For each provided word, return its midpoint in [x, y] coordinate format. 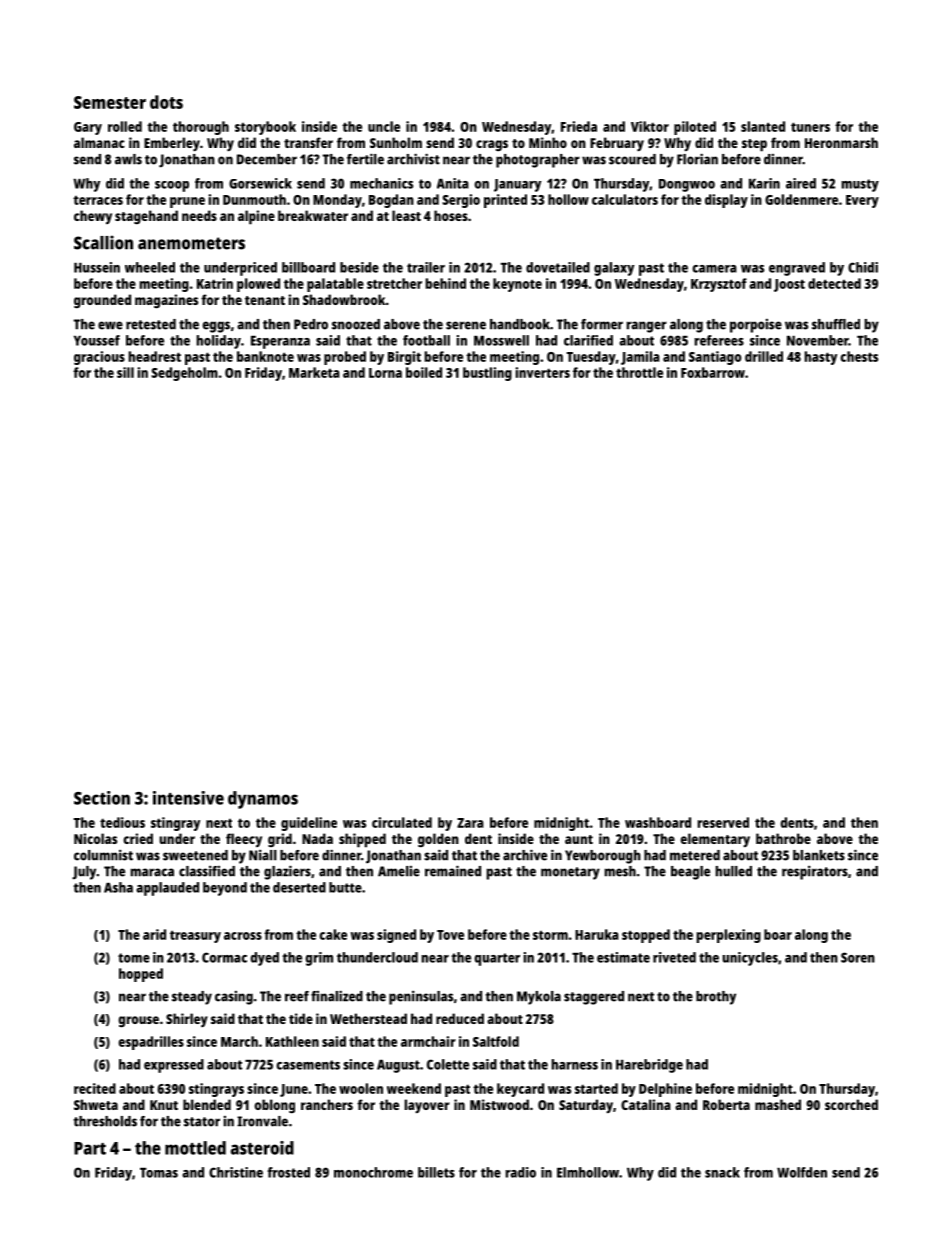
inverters [542, 372]
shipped [362, 840]
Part [90, 1148]
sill [125, 372]
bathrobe [783, 838]
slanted [763, 126]
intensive [188, 798]
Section [102, 798]
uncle [384, 126]
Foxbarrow [713, 372]
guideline [309, 824]
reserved [723, 822]
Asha [118, 887]
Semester [110, 102]
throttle [639, 372]
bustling [487, 374]
